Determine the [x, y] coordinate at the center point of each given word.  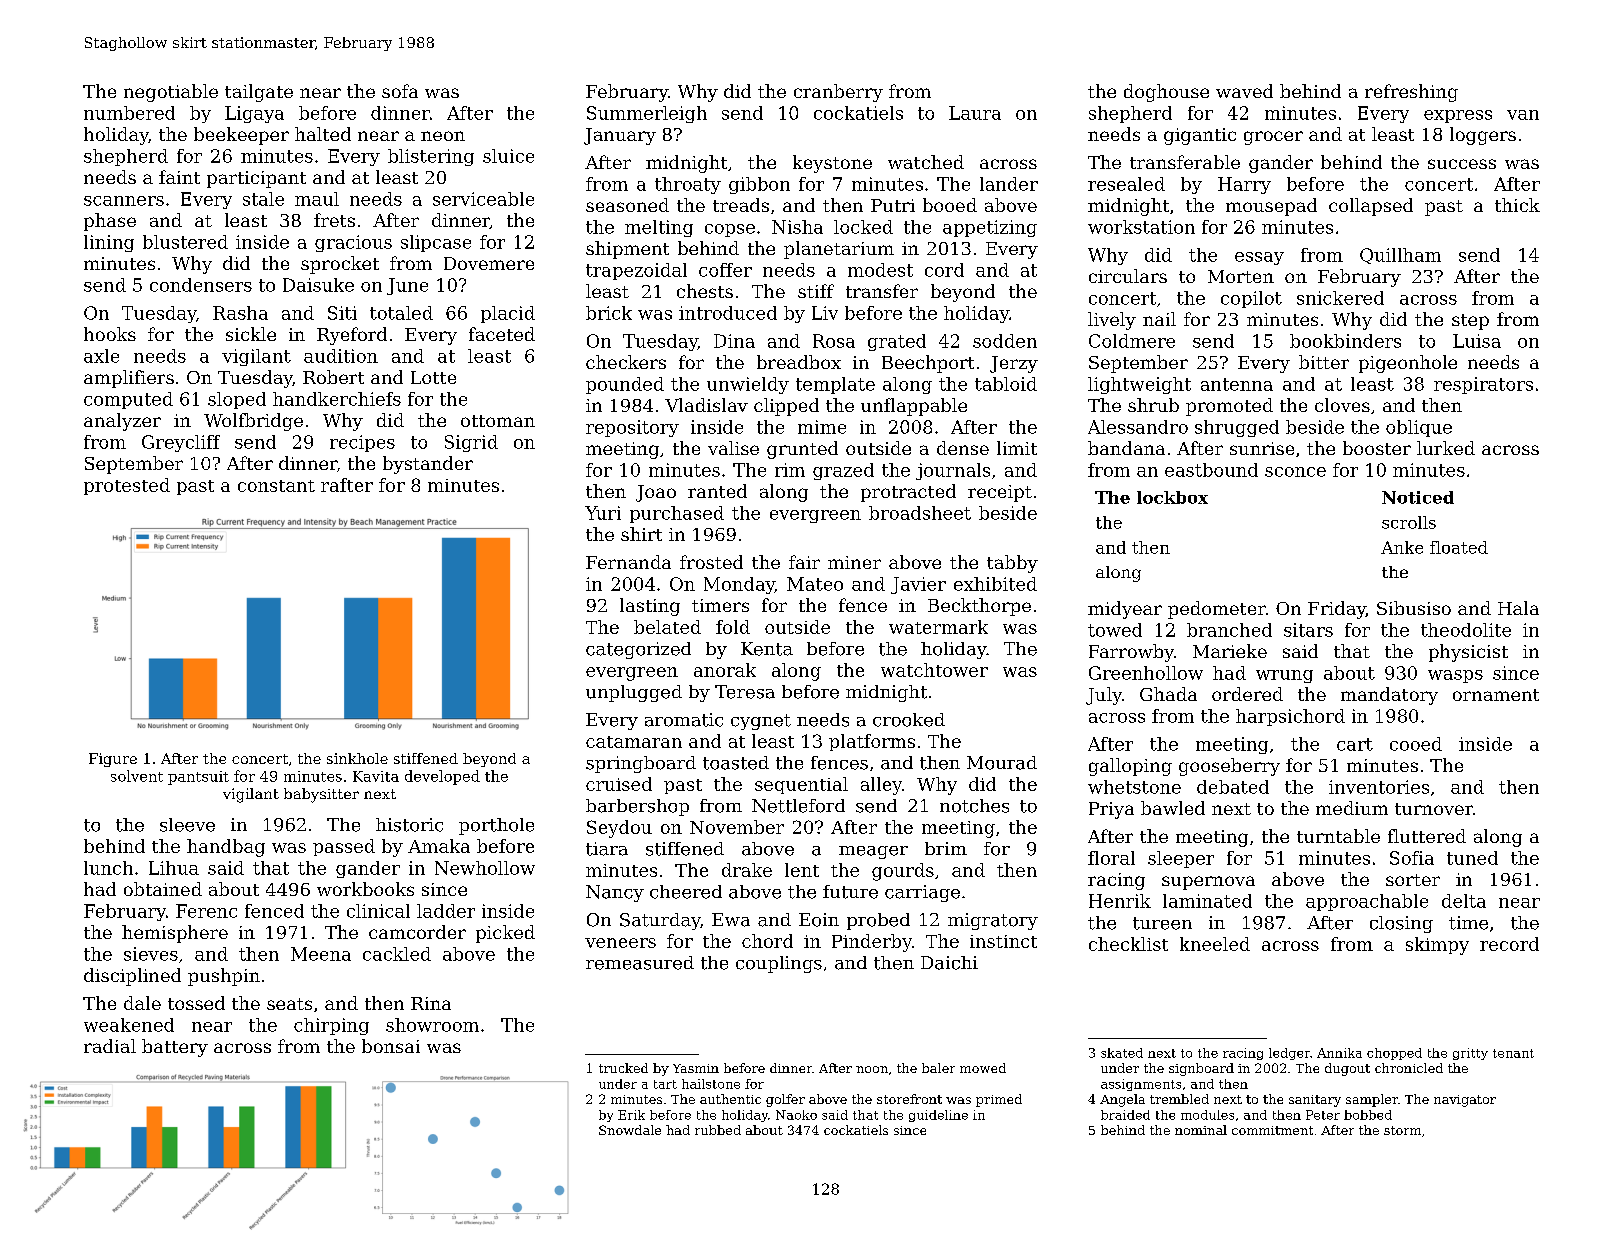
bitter [1324, 362]
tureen [1162, 923]
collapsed [1371, 207]
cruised [619, 784]
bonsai [391, 1046]
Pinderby [872, 943]
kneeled [1215, 944]
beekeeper [241, 136]
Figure [113, 760]
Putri [893, 205]
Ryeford [352, 336]
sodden [1005, 341]
